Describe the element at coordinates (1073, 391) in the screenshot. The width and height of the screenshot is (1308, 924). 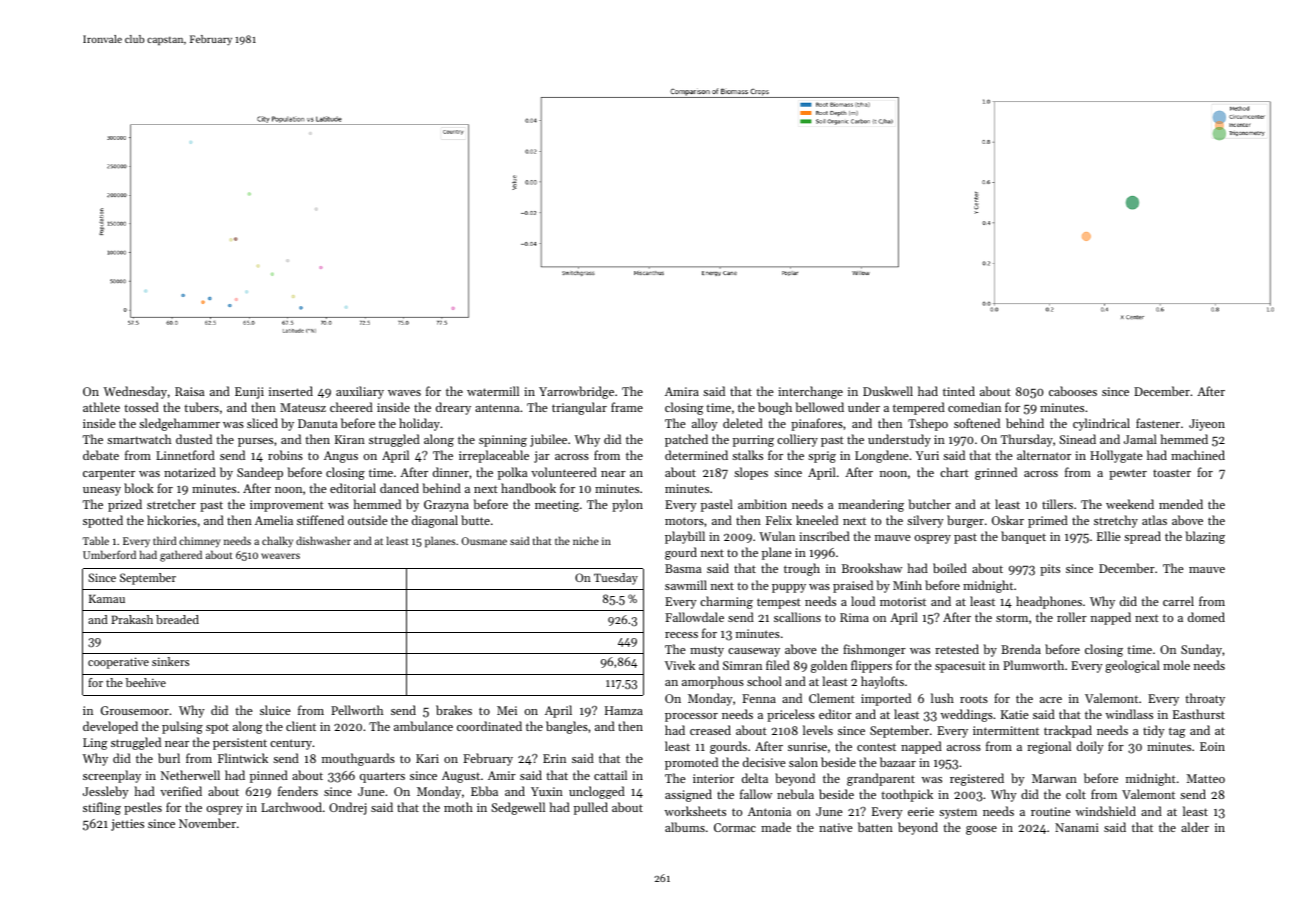
I see `cabooses` at that location.
